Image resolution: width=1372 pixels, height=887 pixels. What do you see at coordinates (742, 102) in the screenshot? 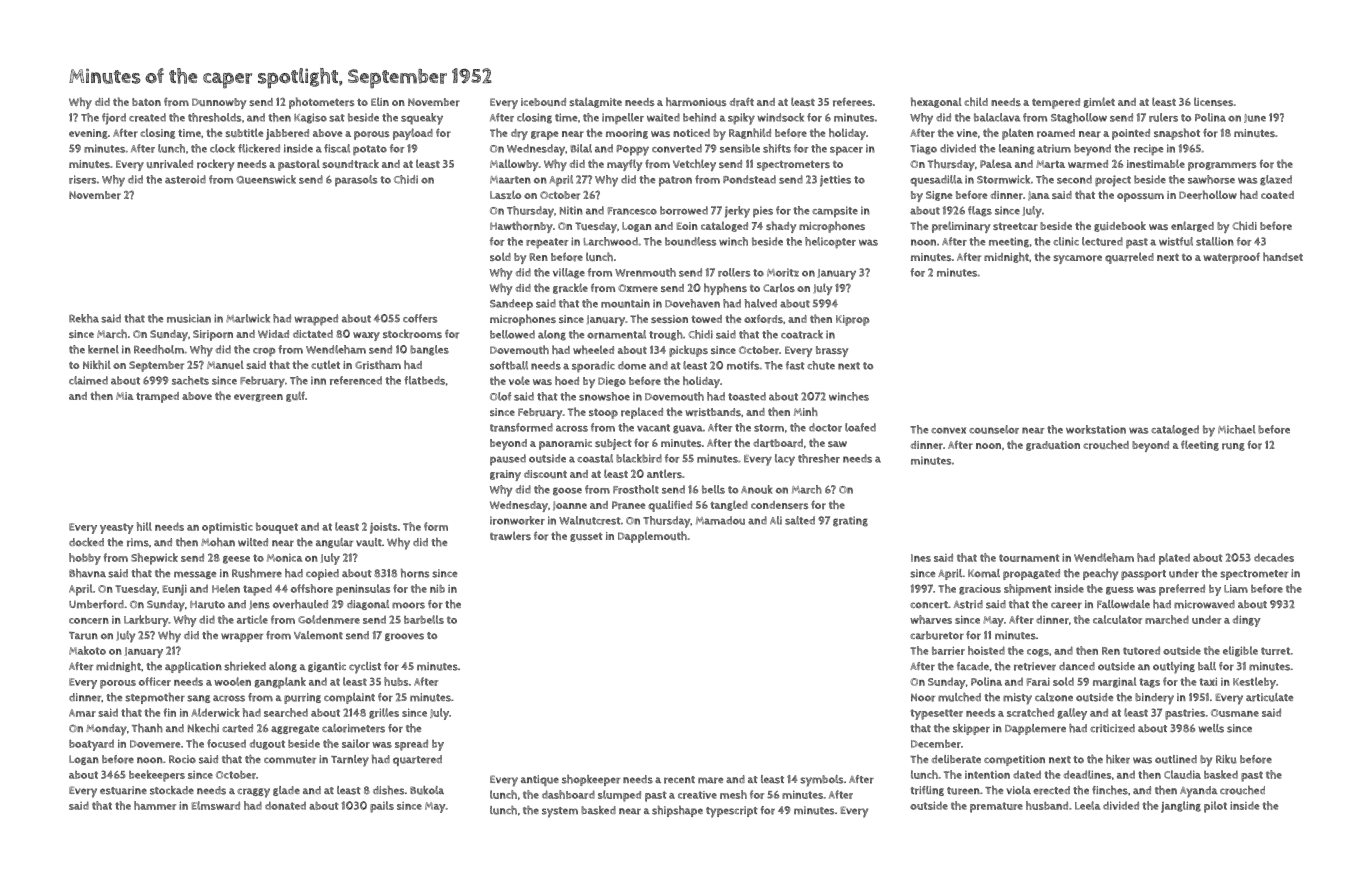
I see `draft` at bounding box center [742, 102].
